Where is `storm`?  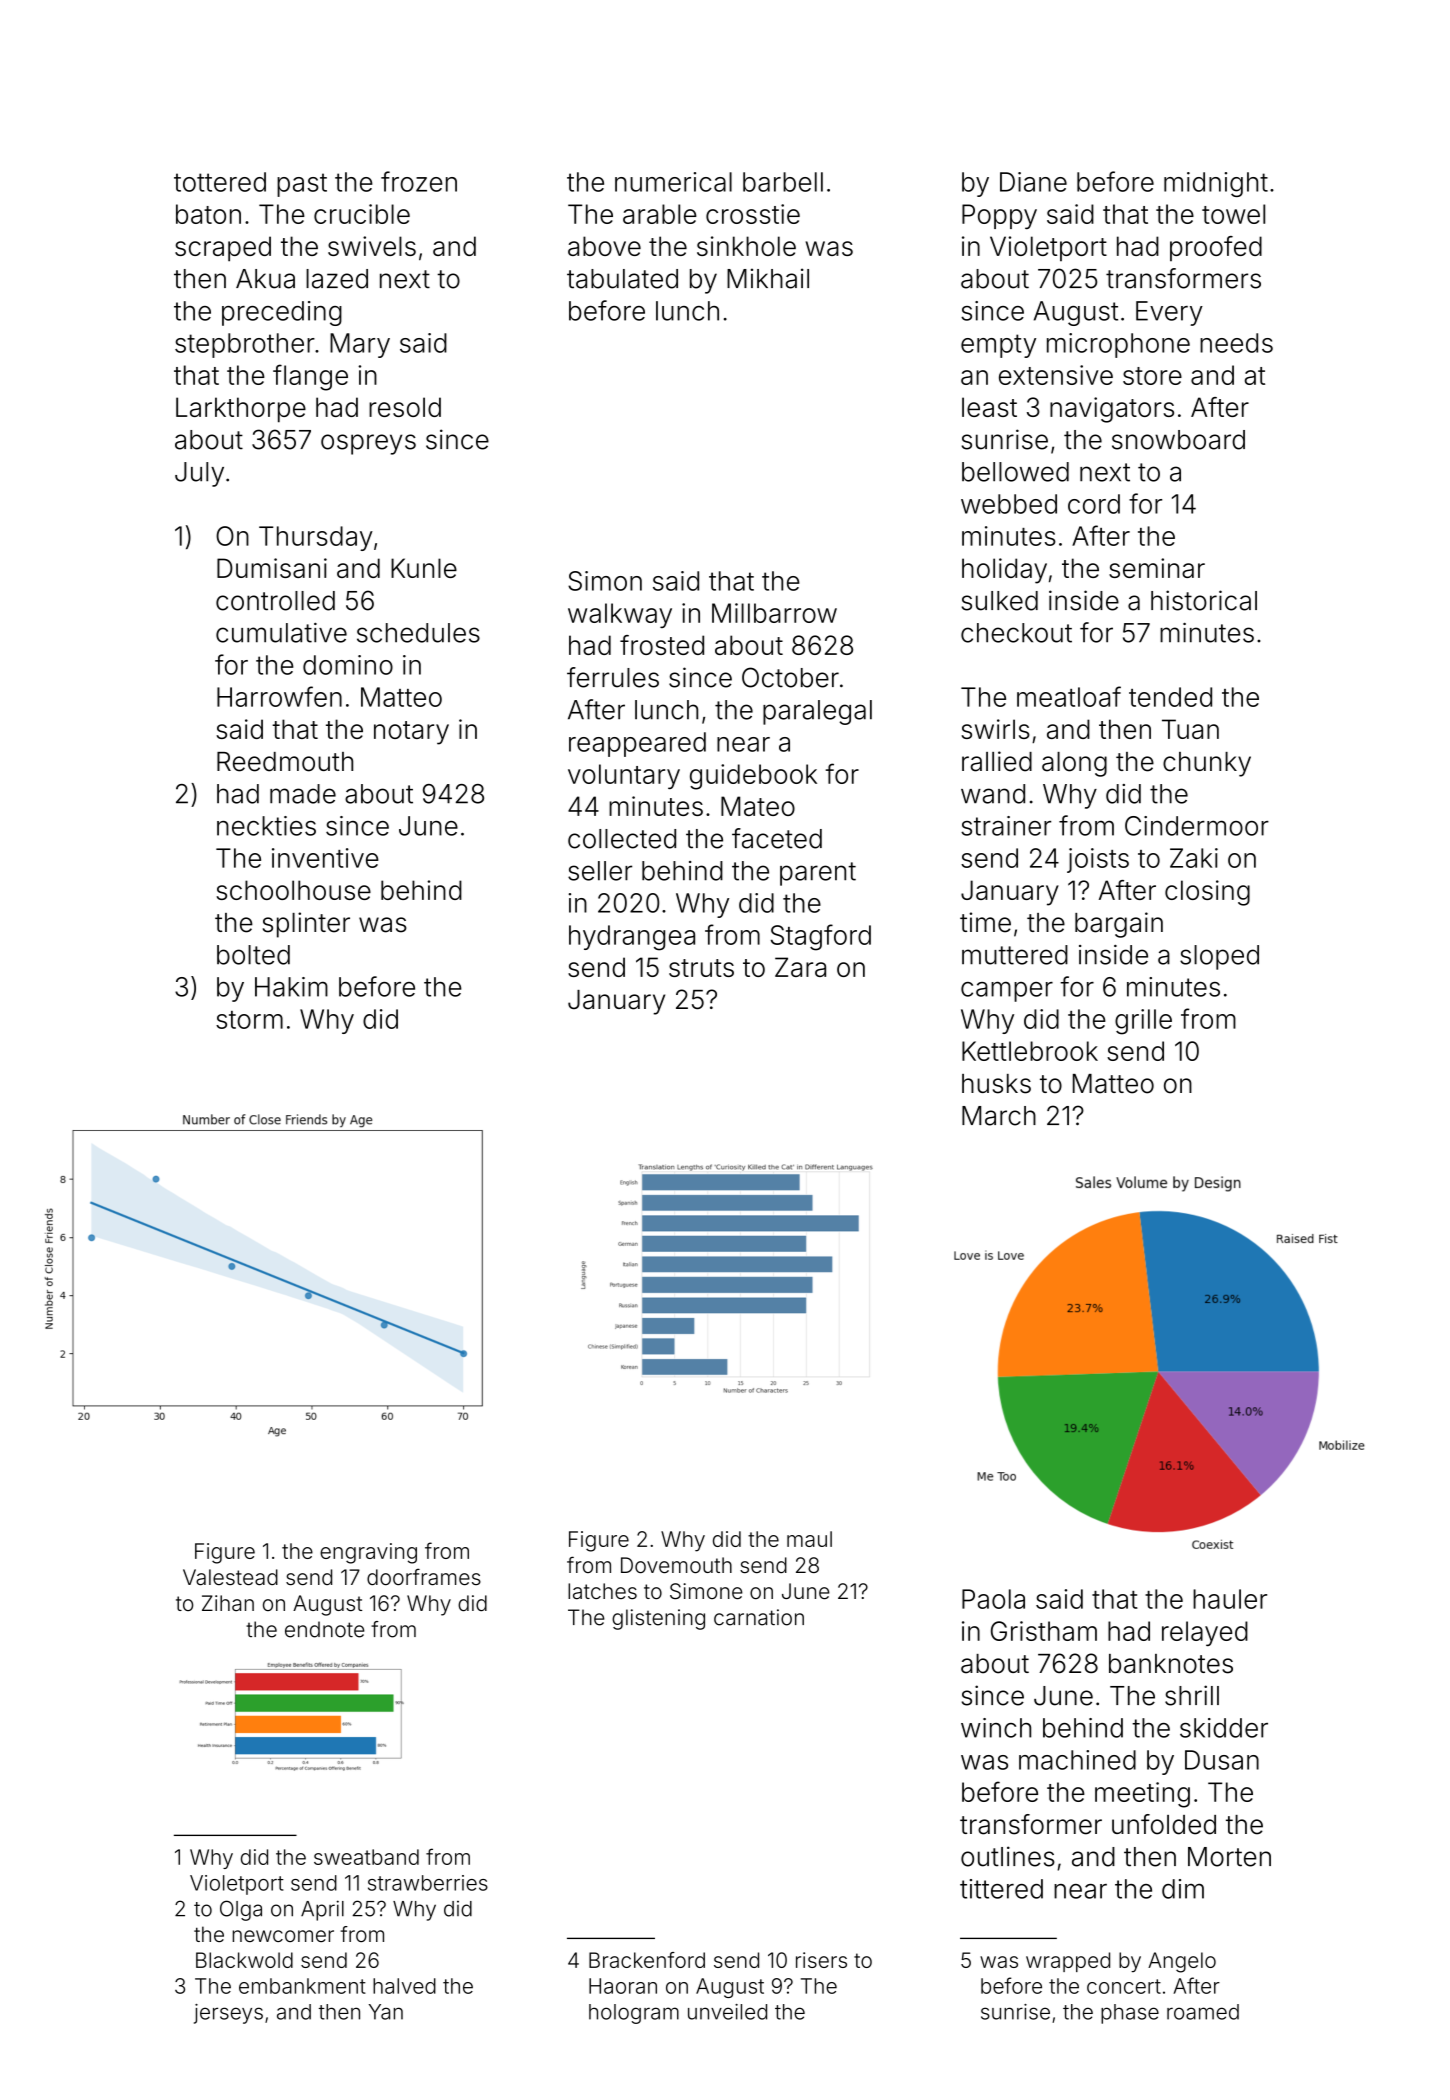 storm is located at coordinates (249, 1020).
